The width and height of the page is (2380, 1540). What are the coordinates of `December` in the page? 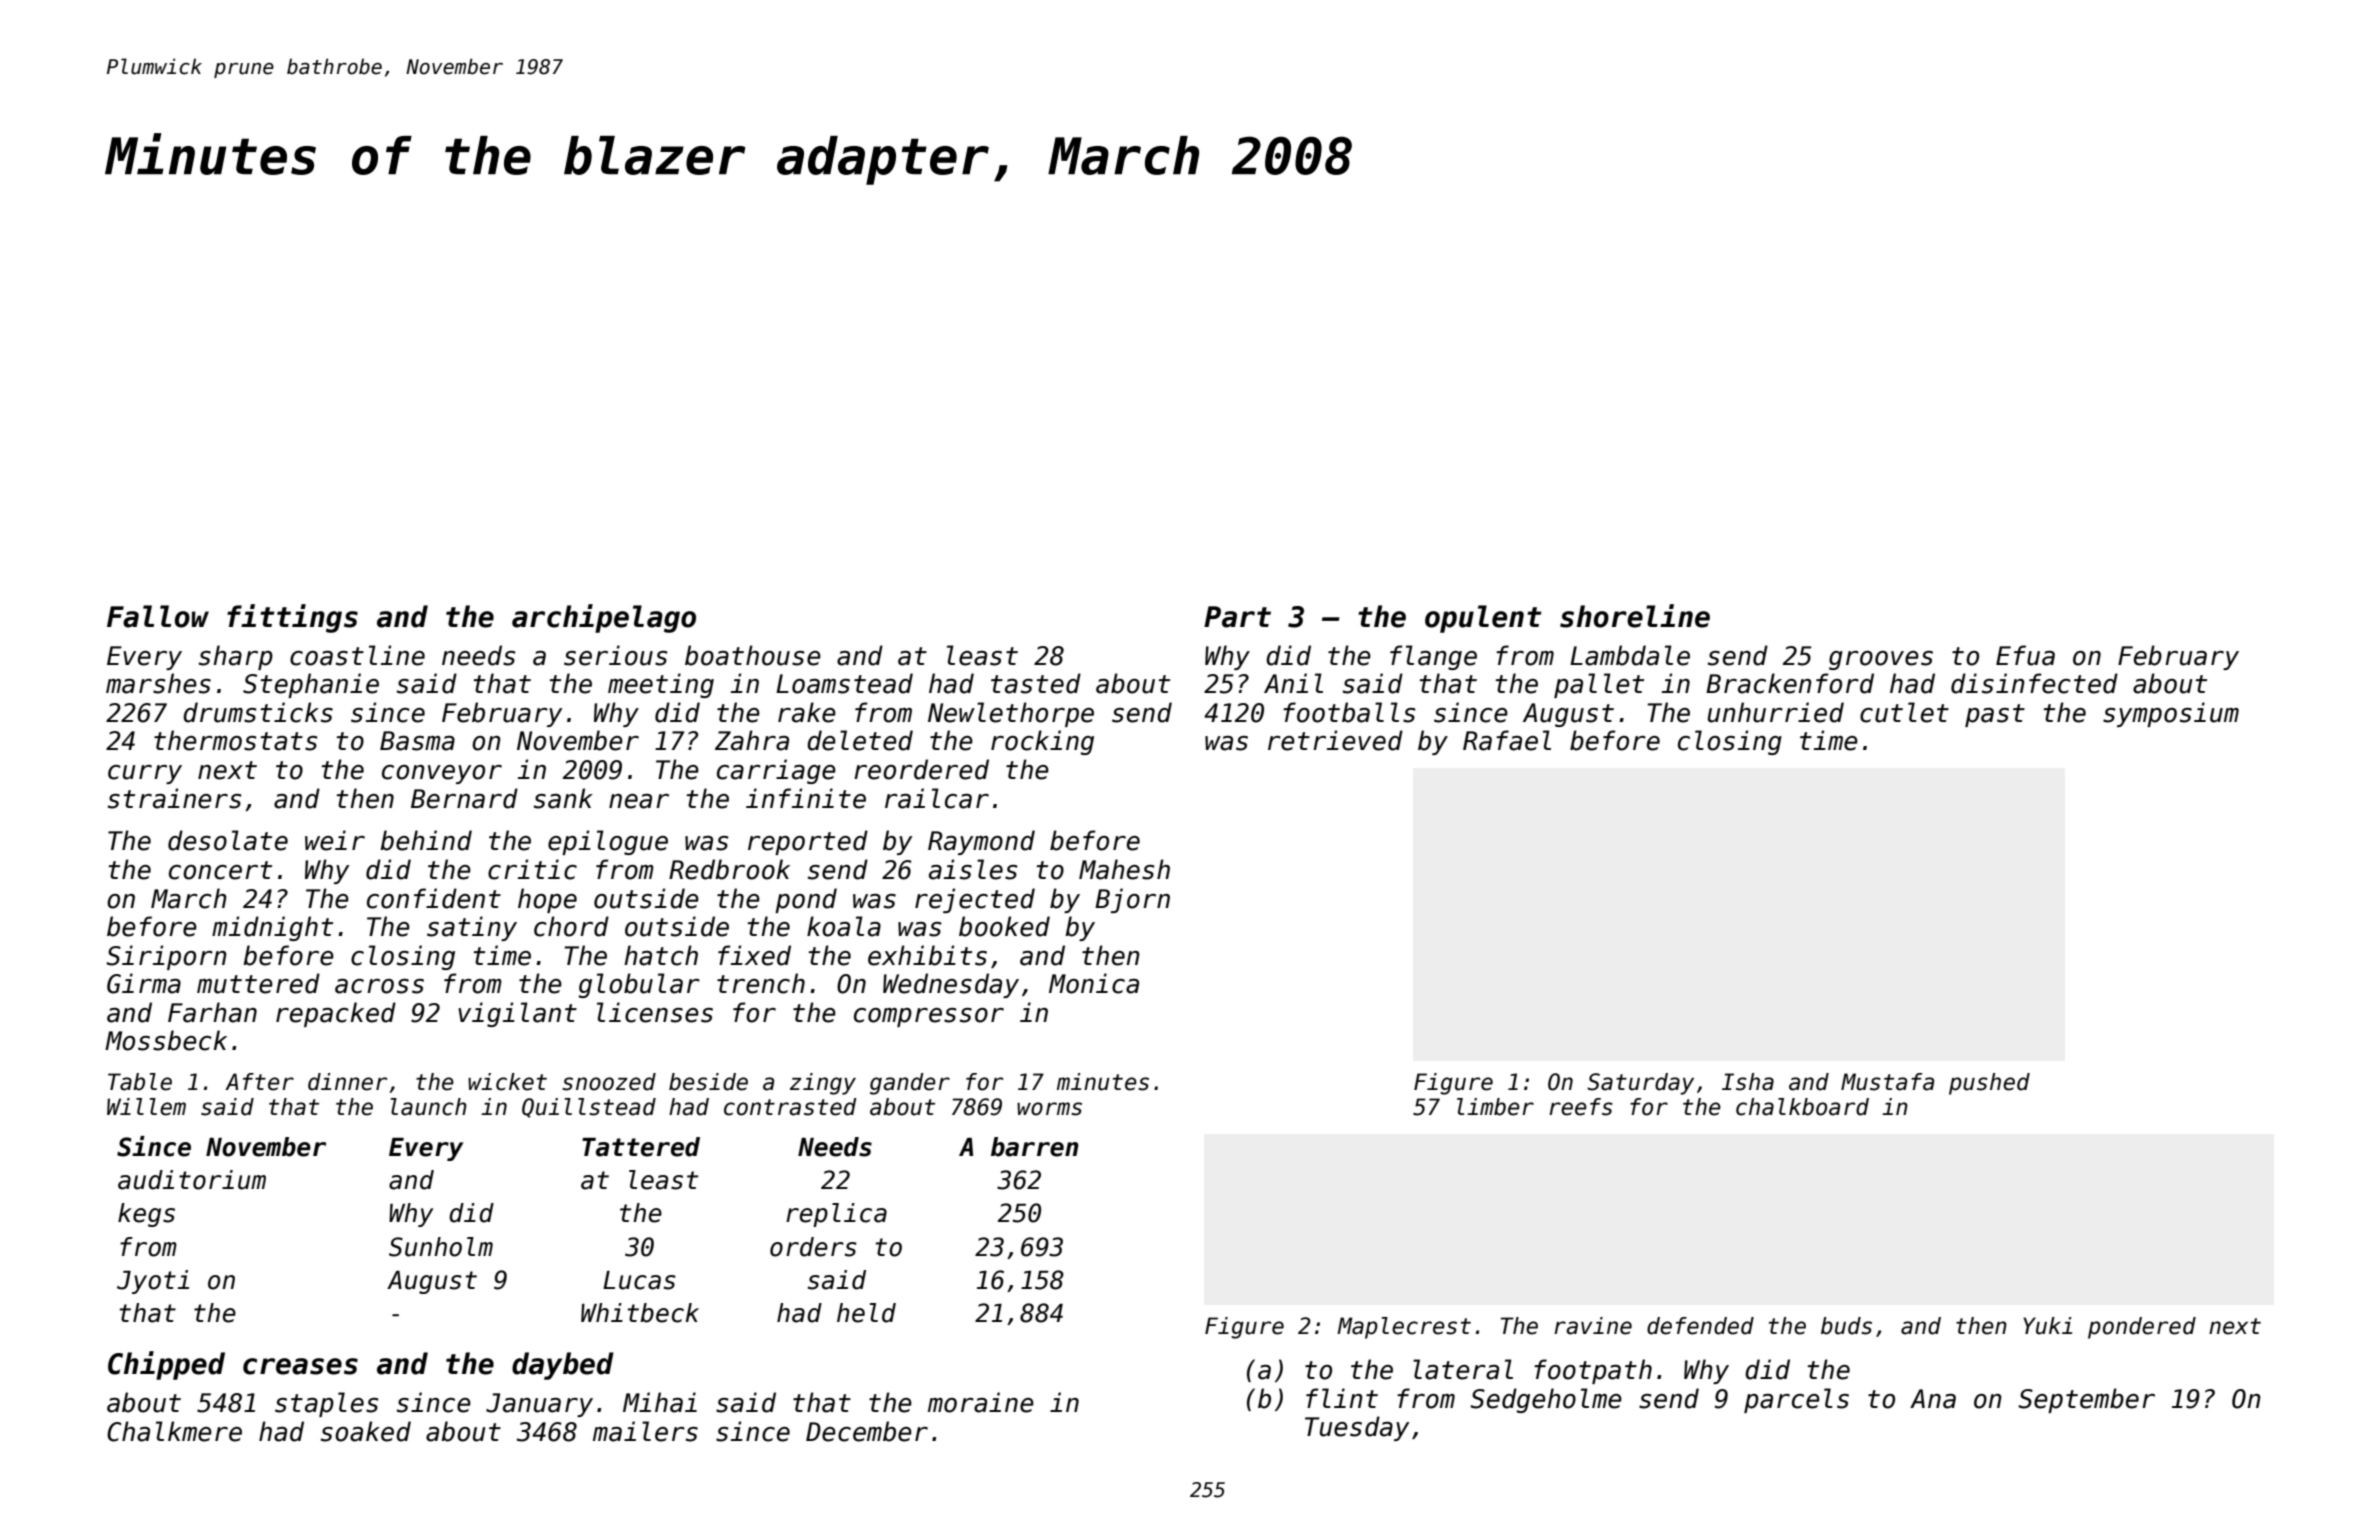 It's located at (867, 1431).
